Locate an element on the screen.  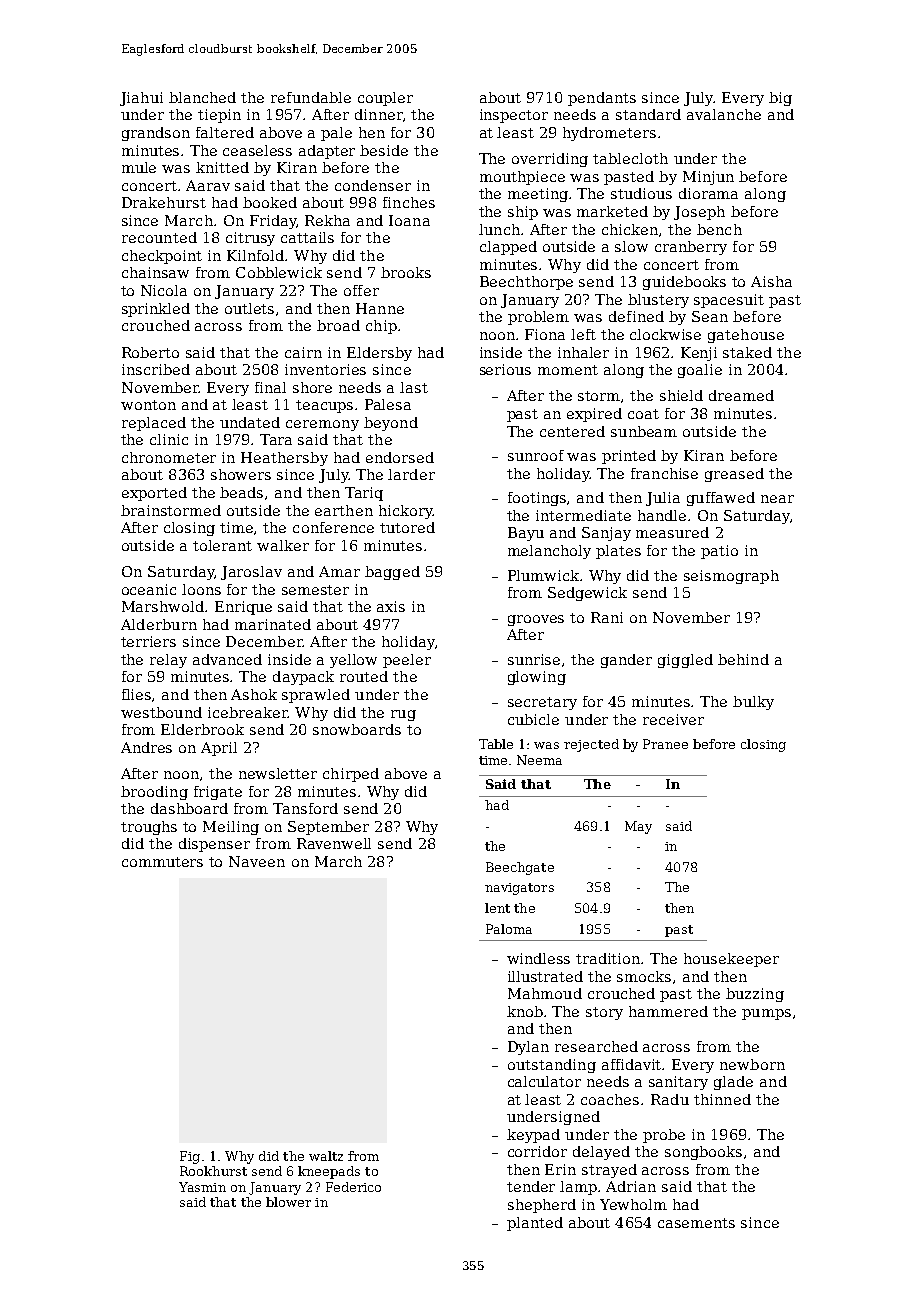
big is located at coordinates (780, 99).
